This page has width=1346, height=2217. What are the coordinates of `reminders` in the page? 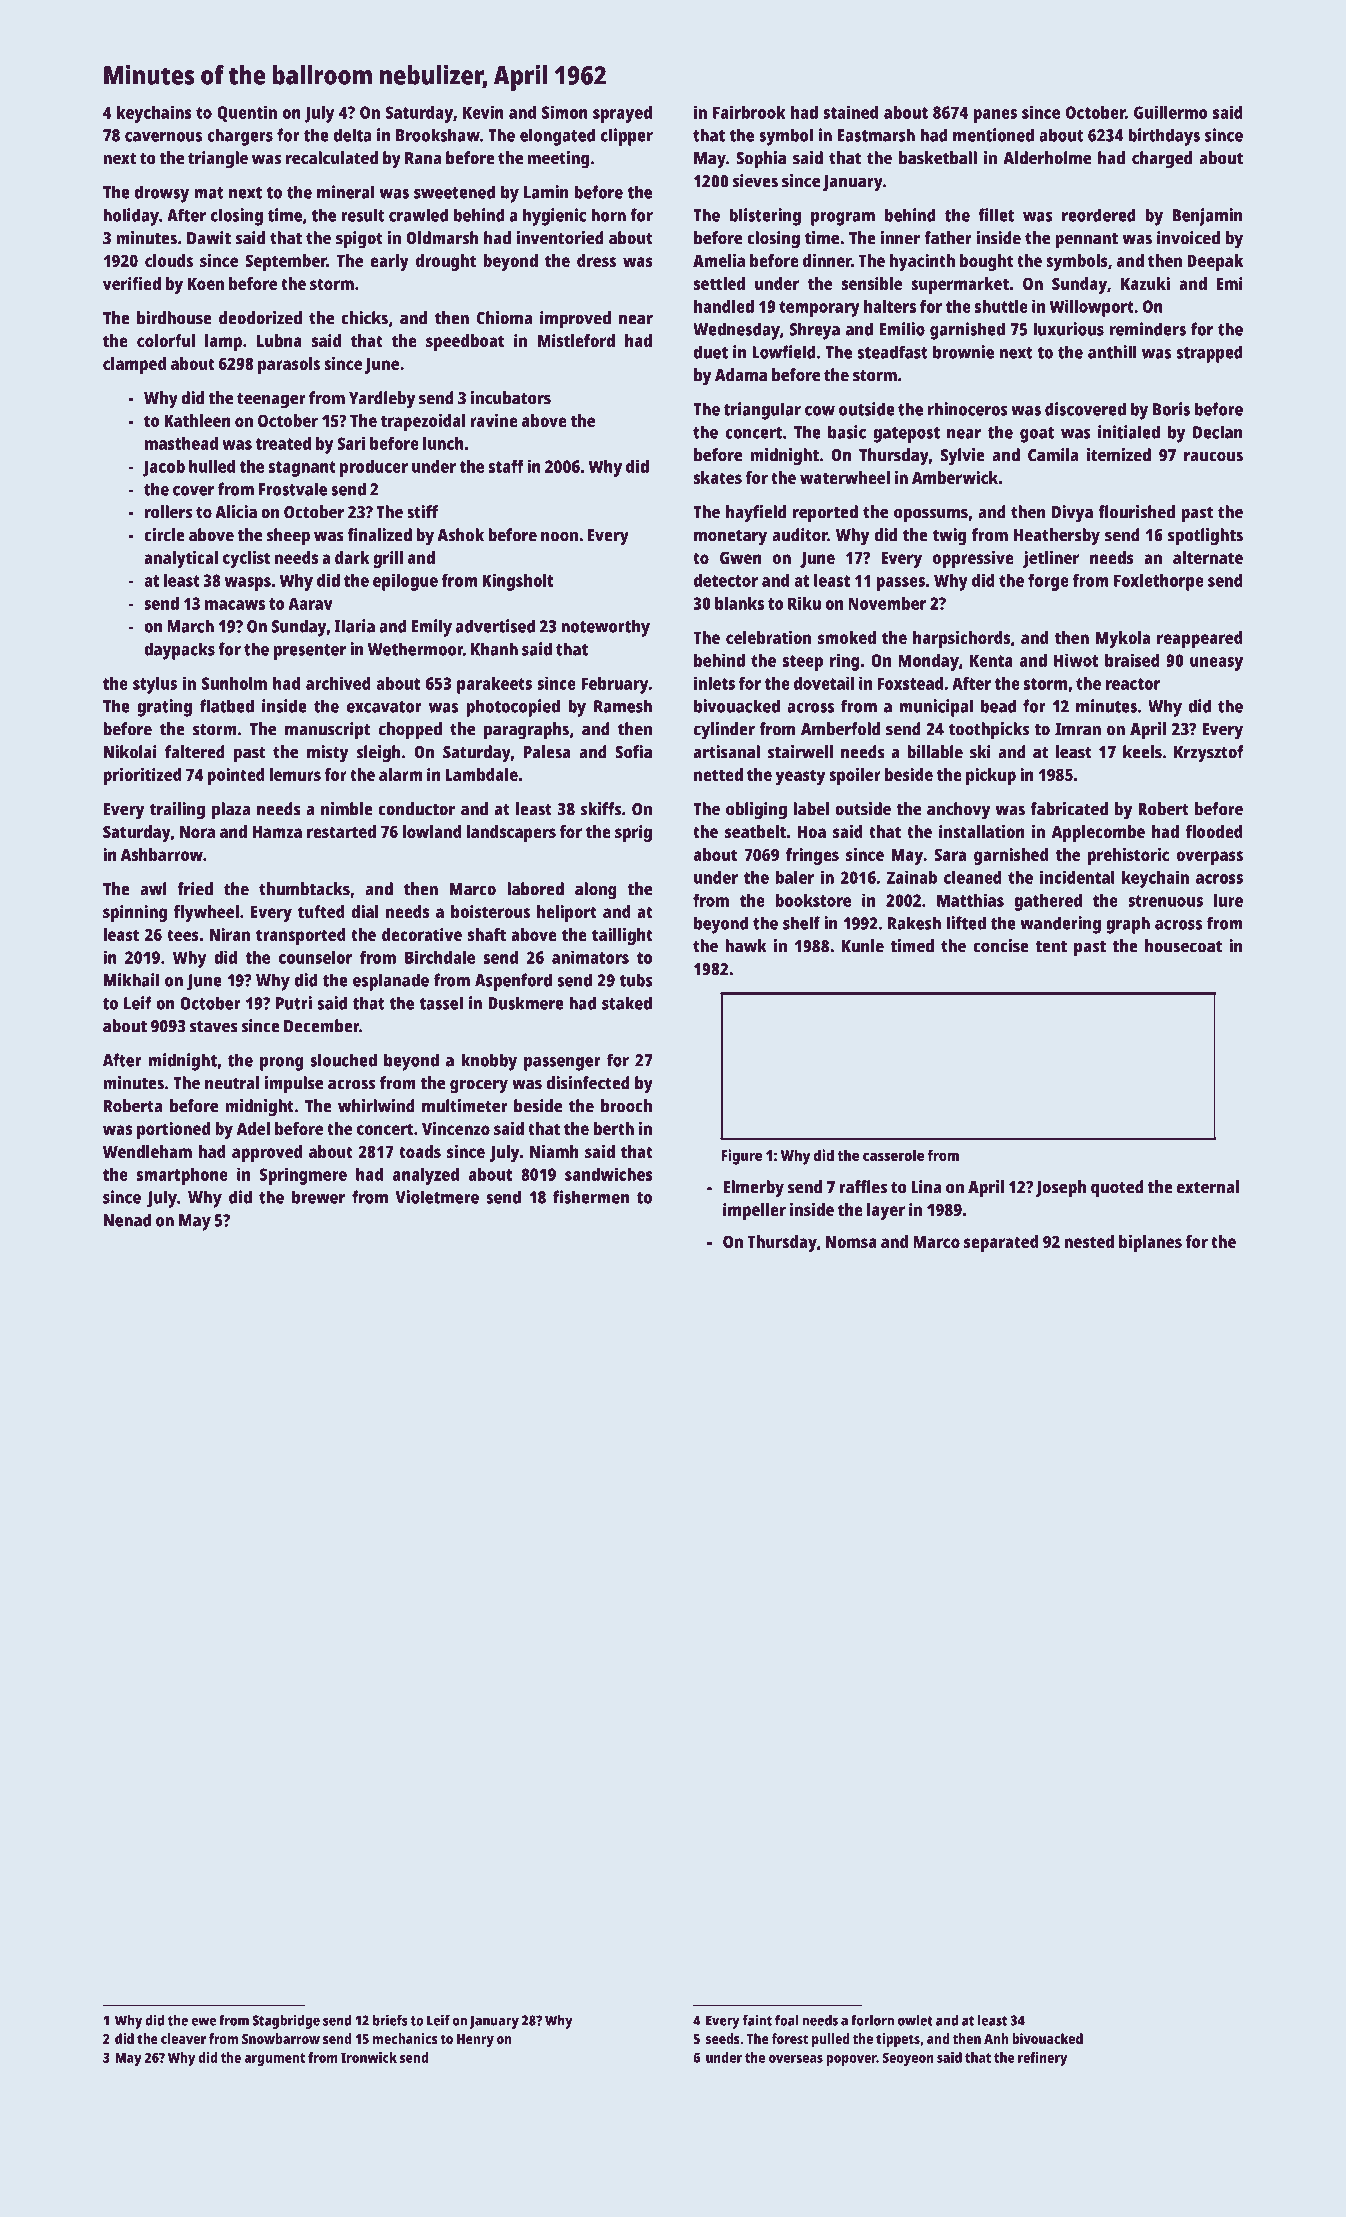 It's located at (1148, 329).
